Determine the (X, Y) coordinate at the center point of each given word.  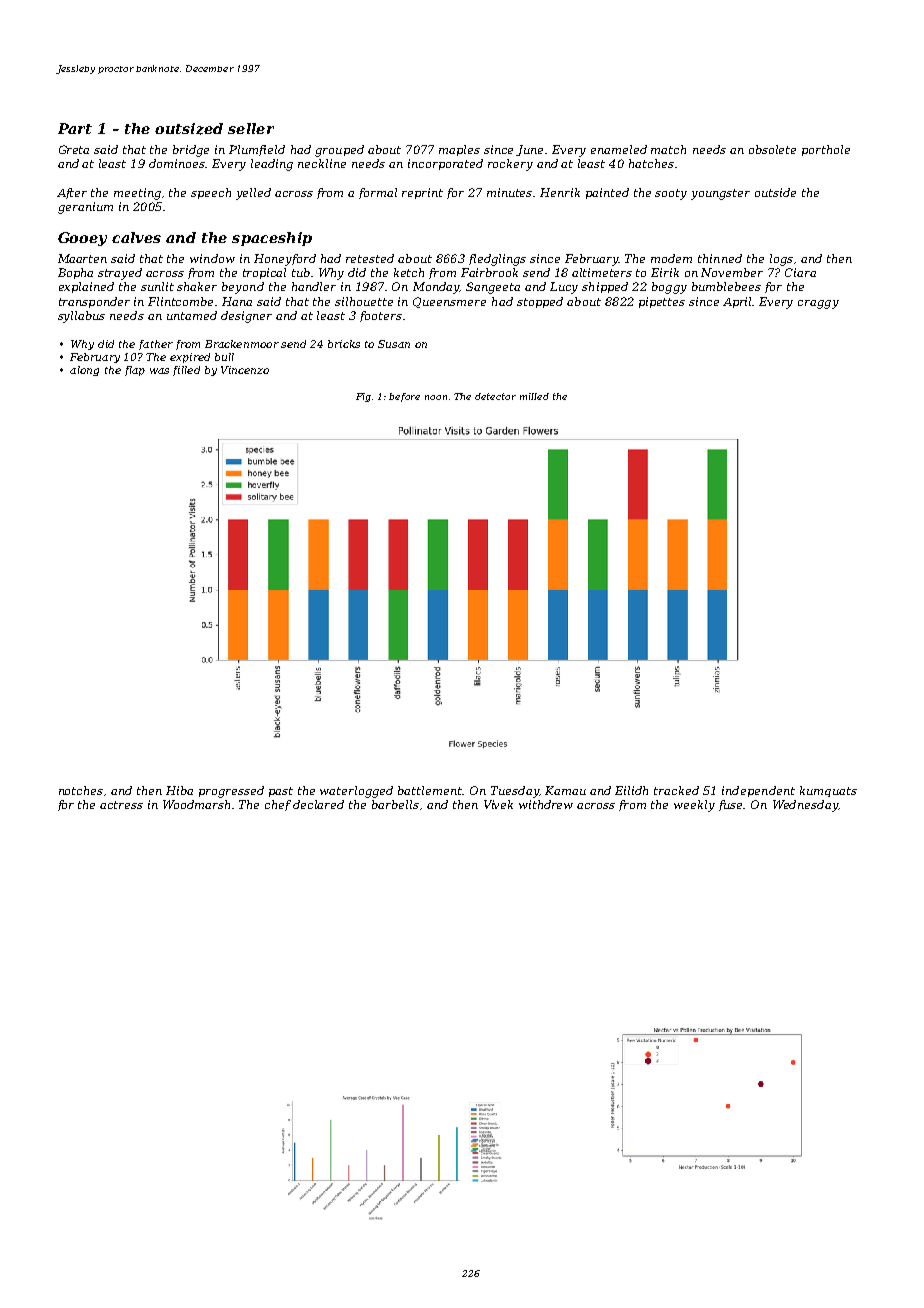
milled (534, 396)
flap (135, 371)
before (404, 397)
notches (81, 790)
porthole (826, 150)
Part (75, 128)
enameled (619, 149)
